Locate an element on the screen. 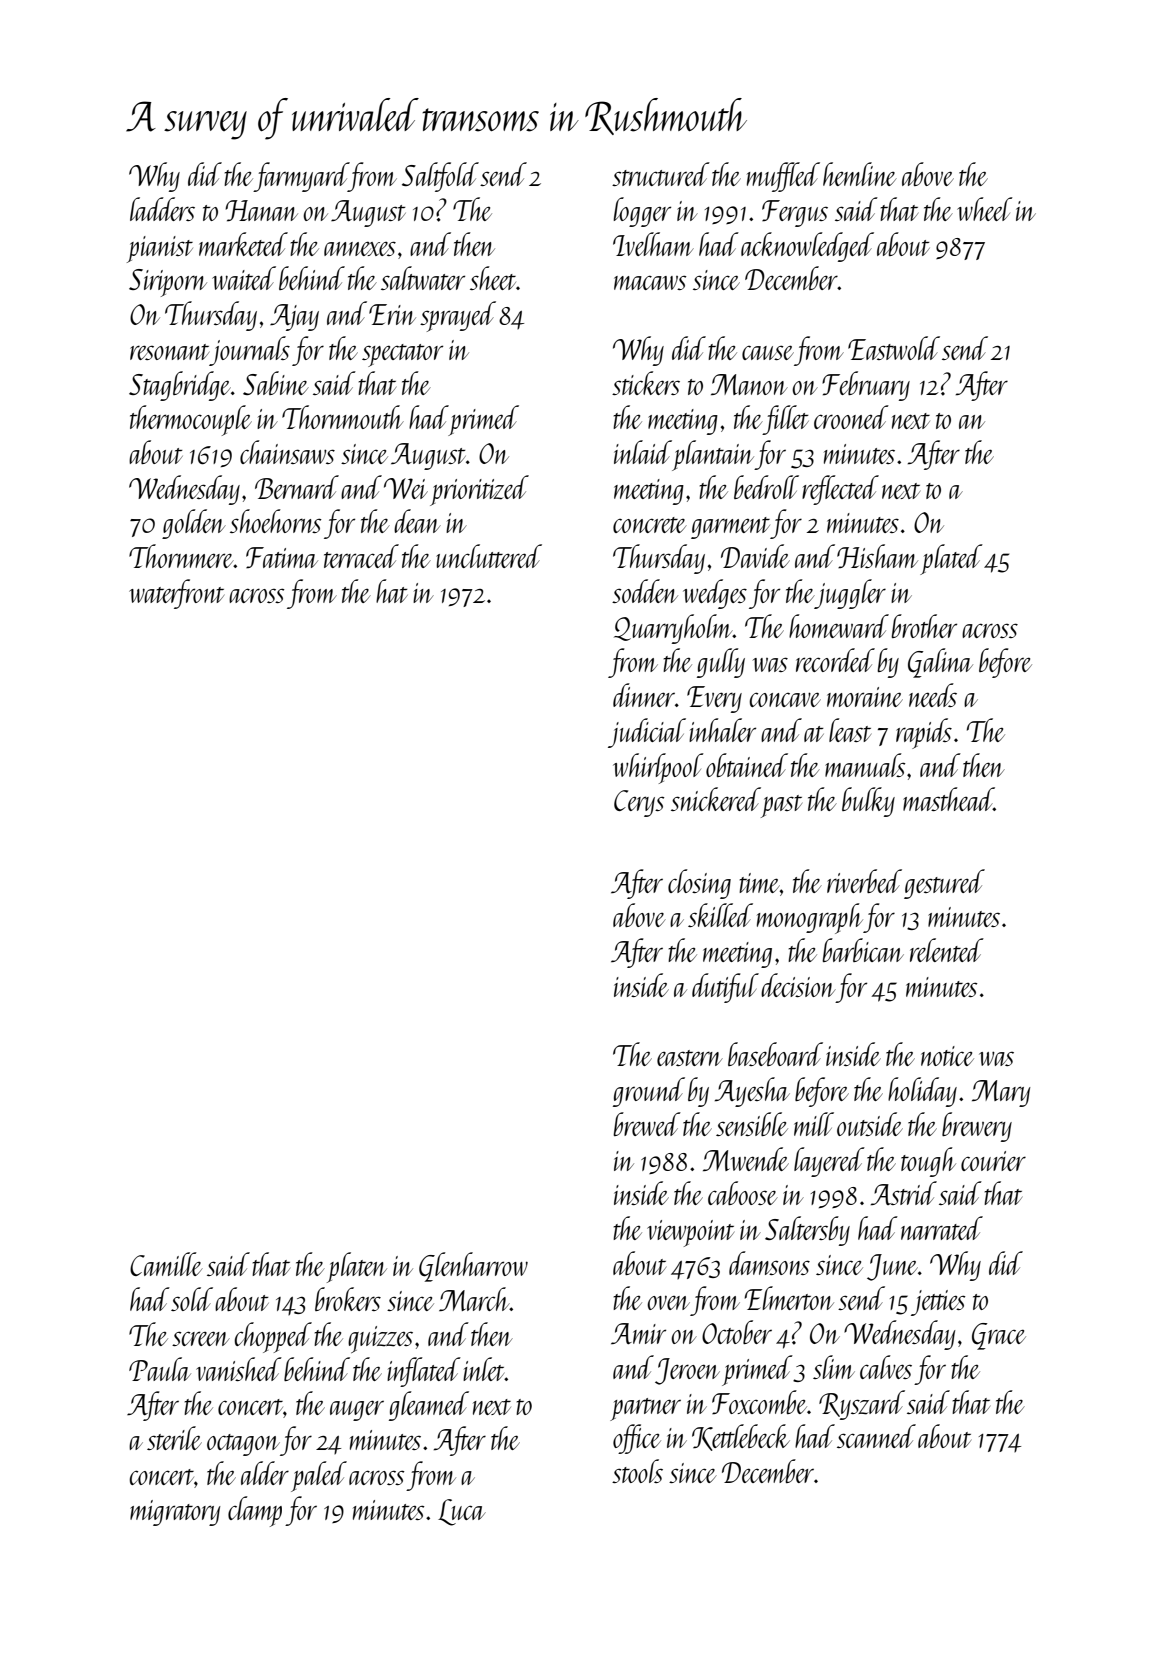 The width and height of the screenshot is (1165, 1654). Cerys is located at coordinates (639, 803).
